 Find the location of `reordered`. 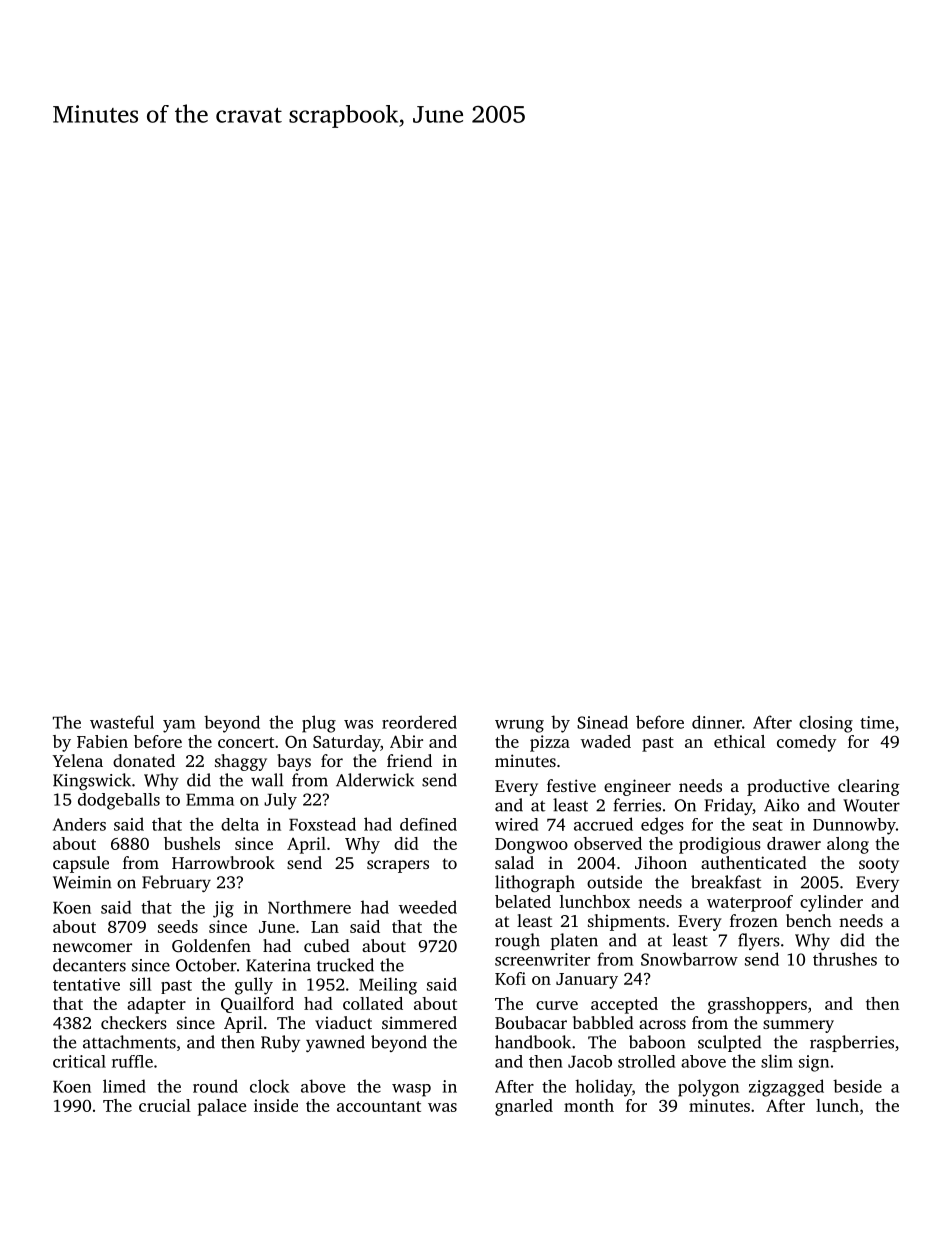

reordered is located at coordinates (419, 722).
